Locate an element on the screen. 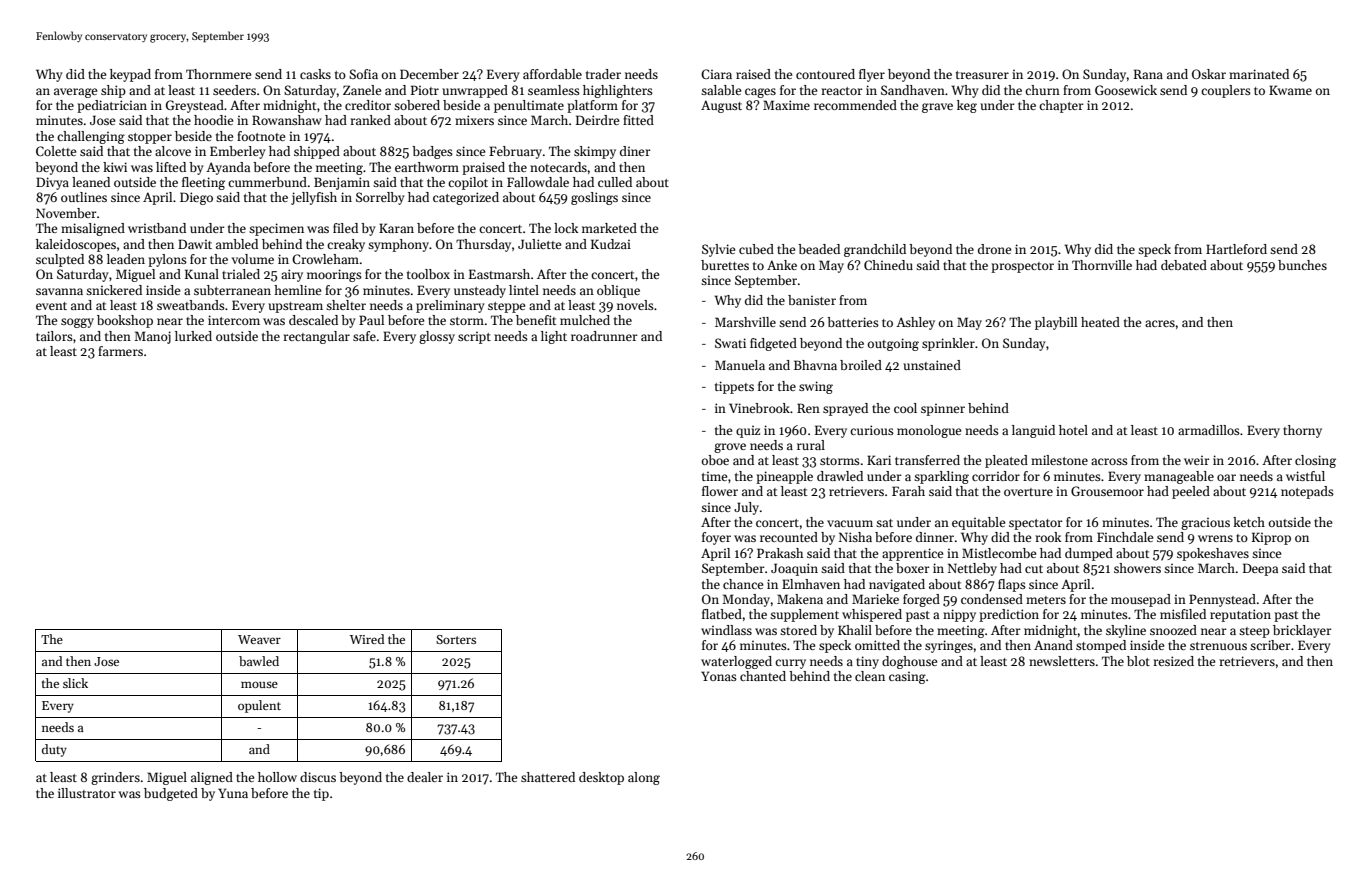 The height and width of the screenshot is (887, 1372). fitted is located at coordinates (638, 120).
